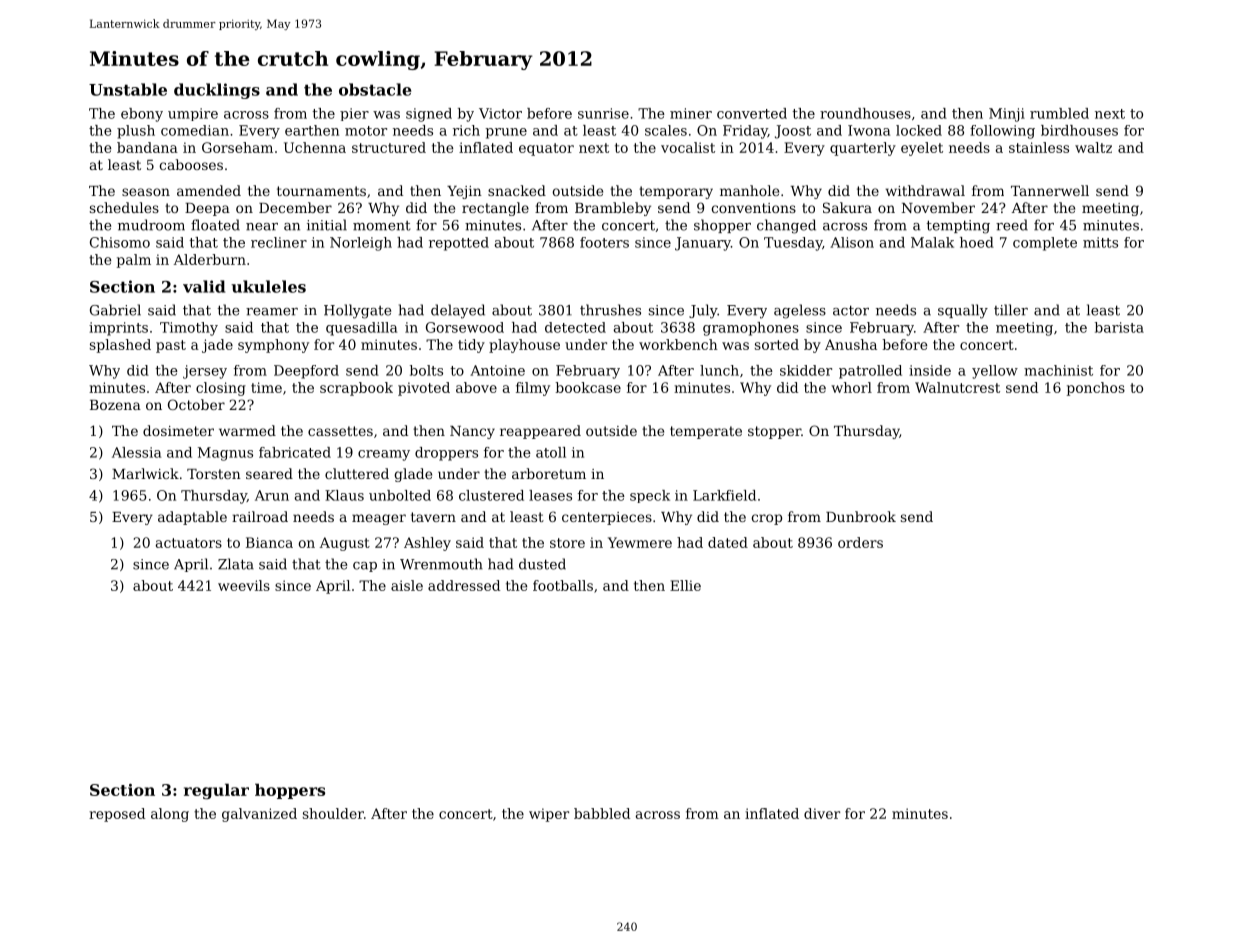 This image has height=952, width=1233. I want to click on reposed, so click(117, 815).
